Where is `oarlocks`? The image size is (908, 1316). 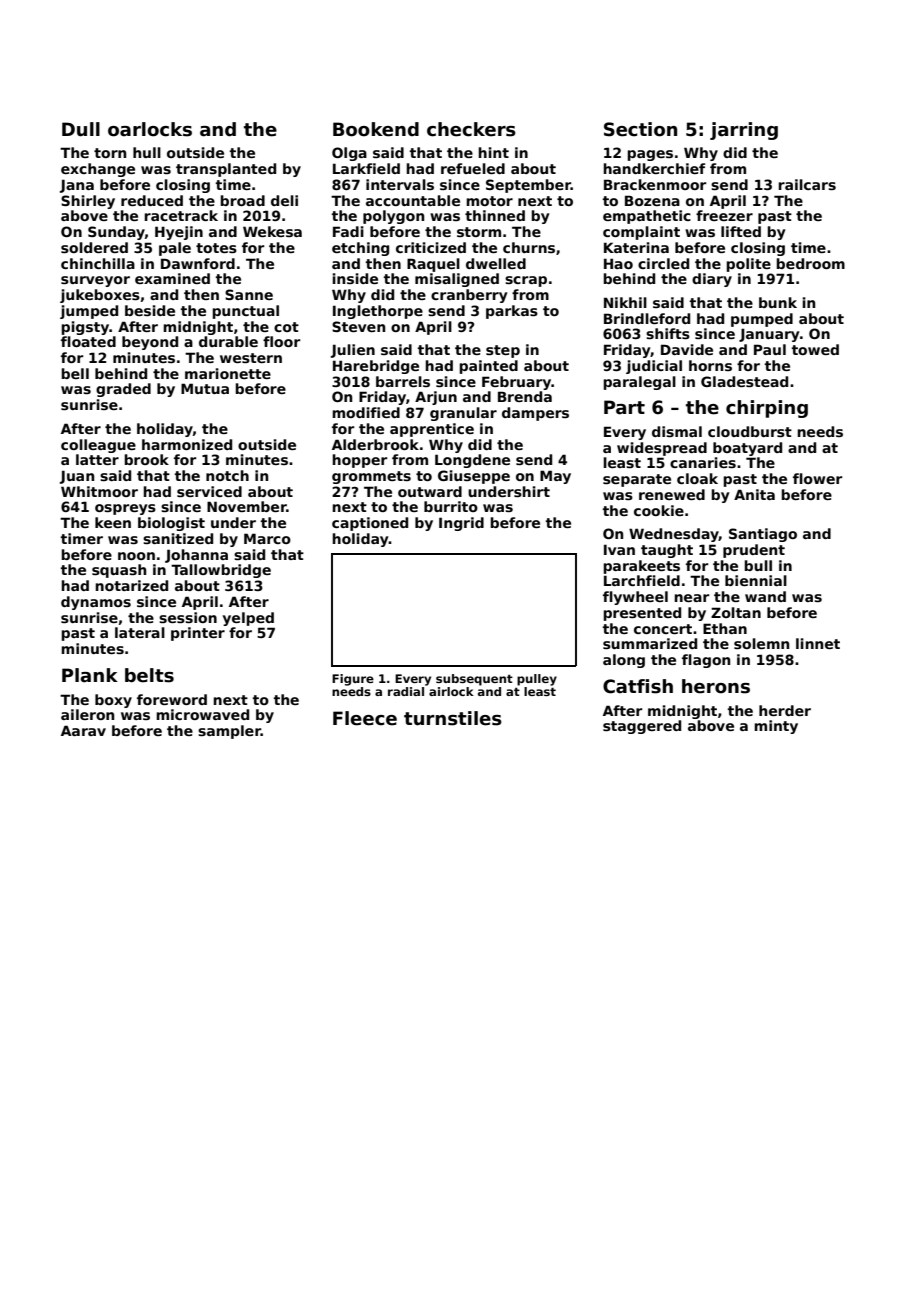
oarlocks is located at coordinates (150, 129).
